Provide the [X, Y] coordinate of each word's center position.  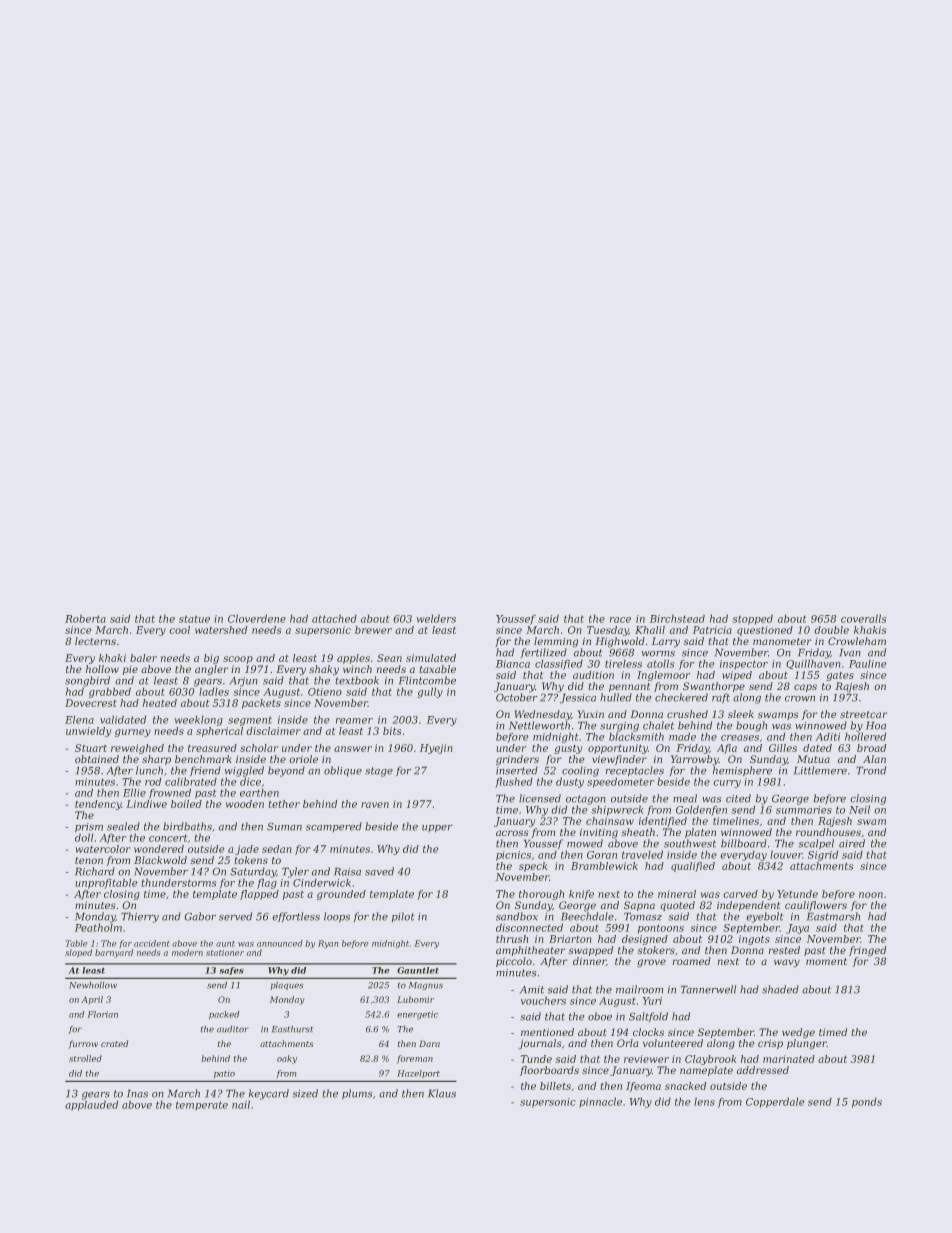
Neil [859, 809]
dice [250, 781]
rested [784, 950]
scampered [334, 827]
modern [187, 952]
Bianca [513, 664]
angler [211, 670]
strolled [85, 1058]
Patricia [712, 630]
